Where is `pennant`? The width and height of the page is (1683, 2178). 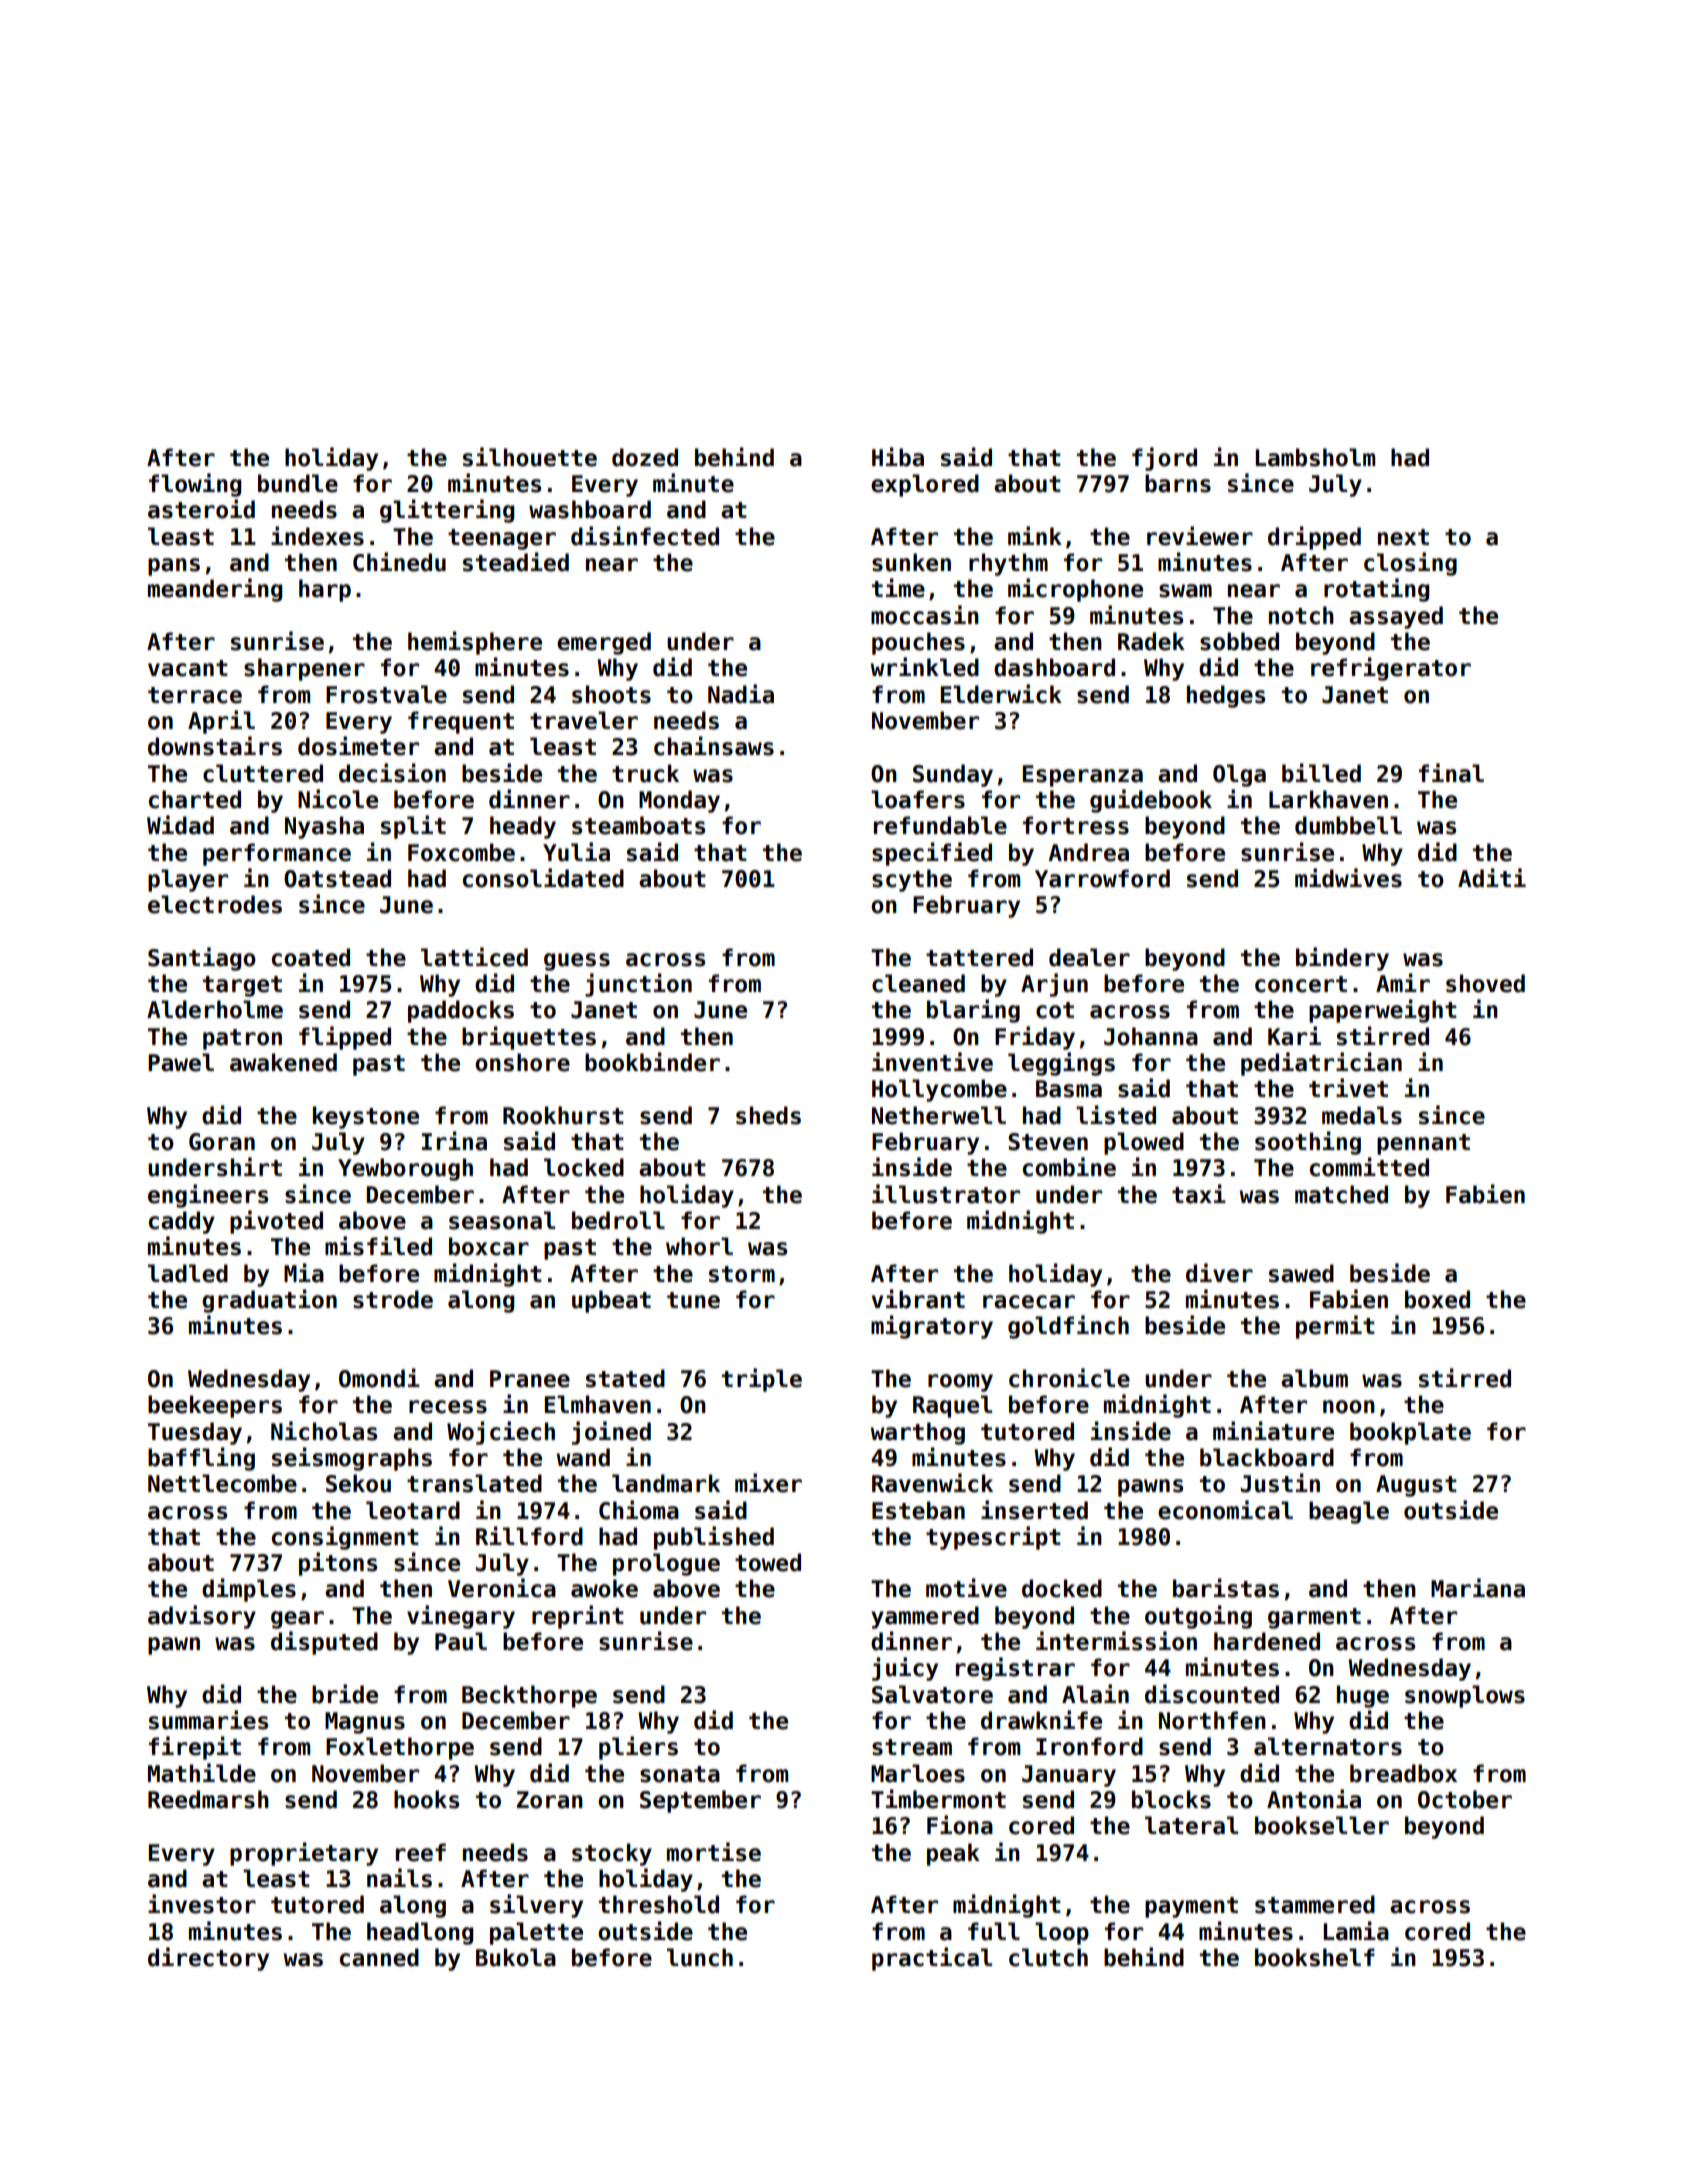 pennant is located at coordinates (1423, 1144).
